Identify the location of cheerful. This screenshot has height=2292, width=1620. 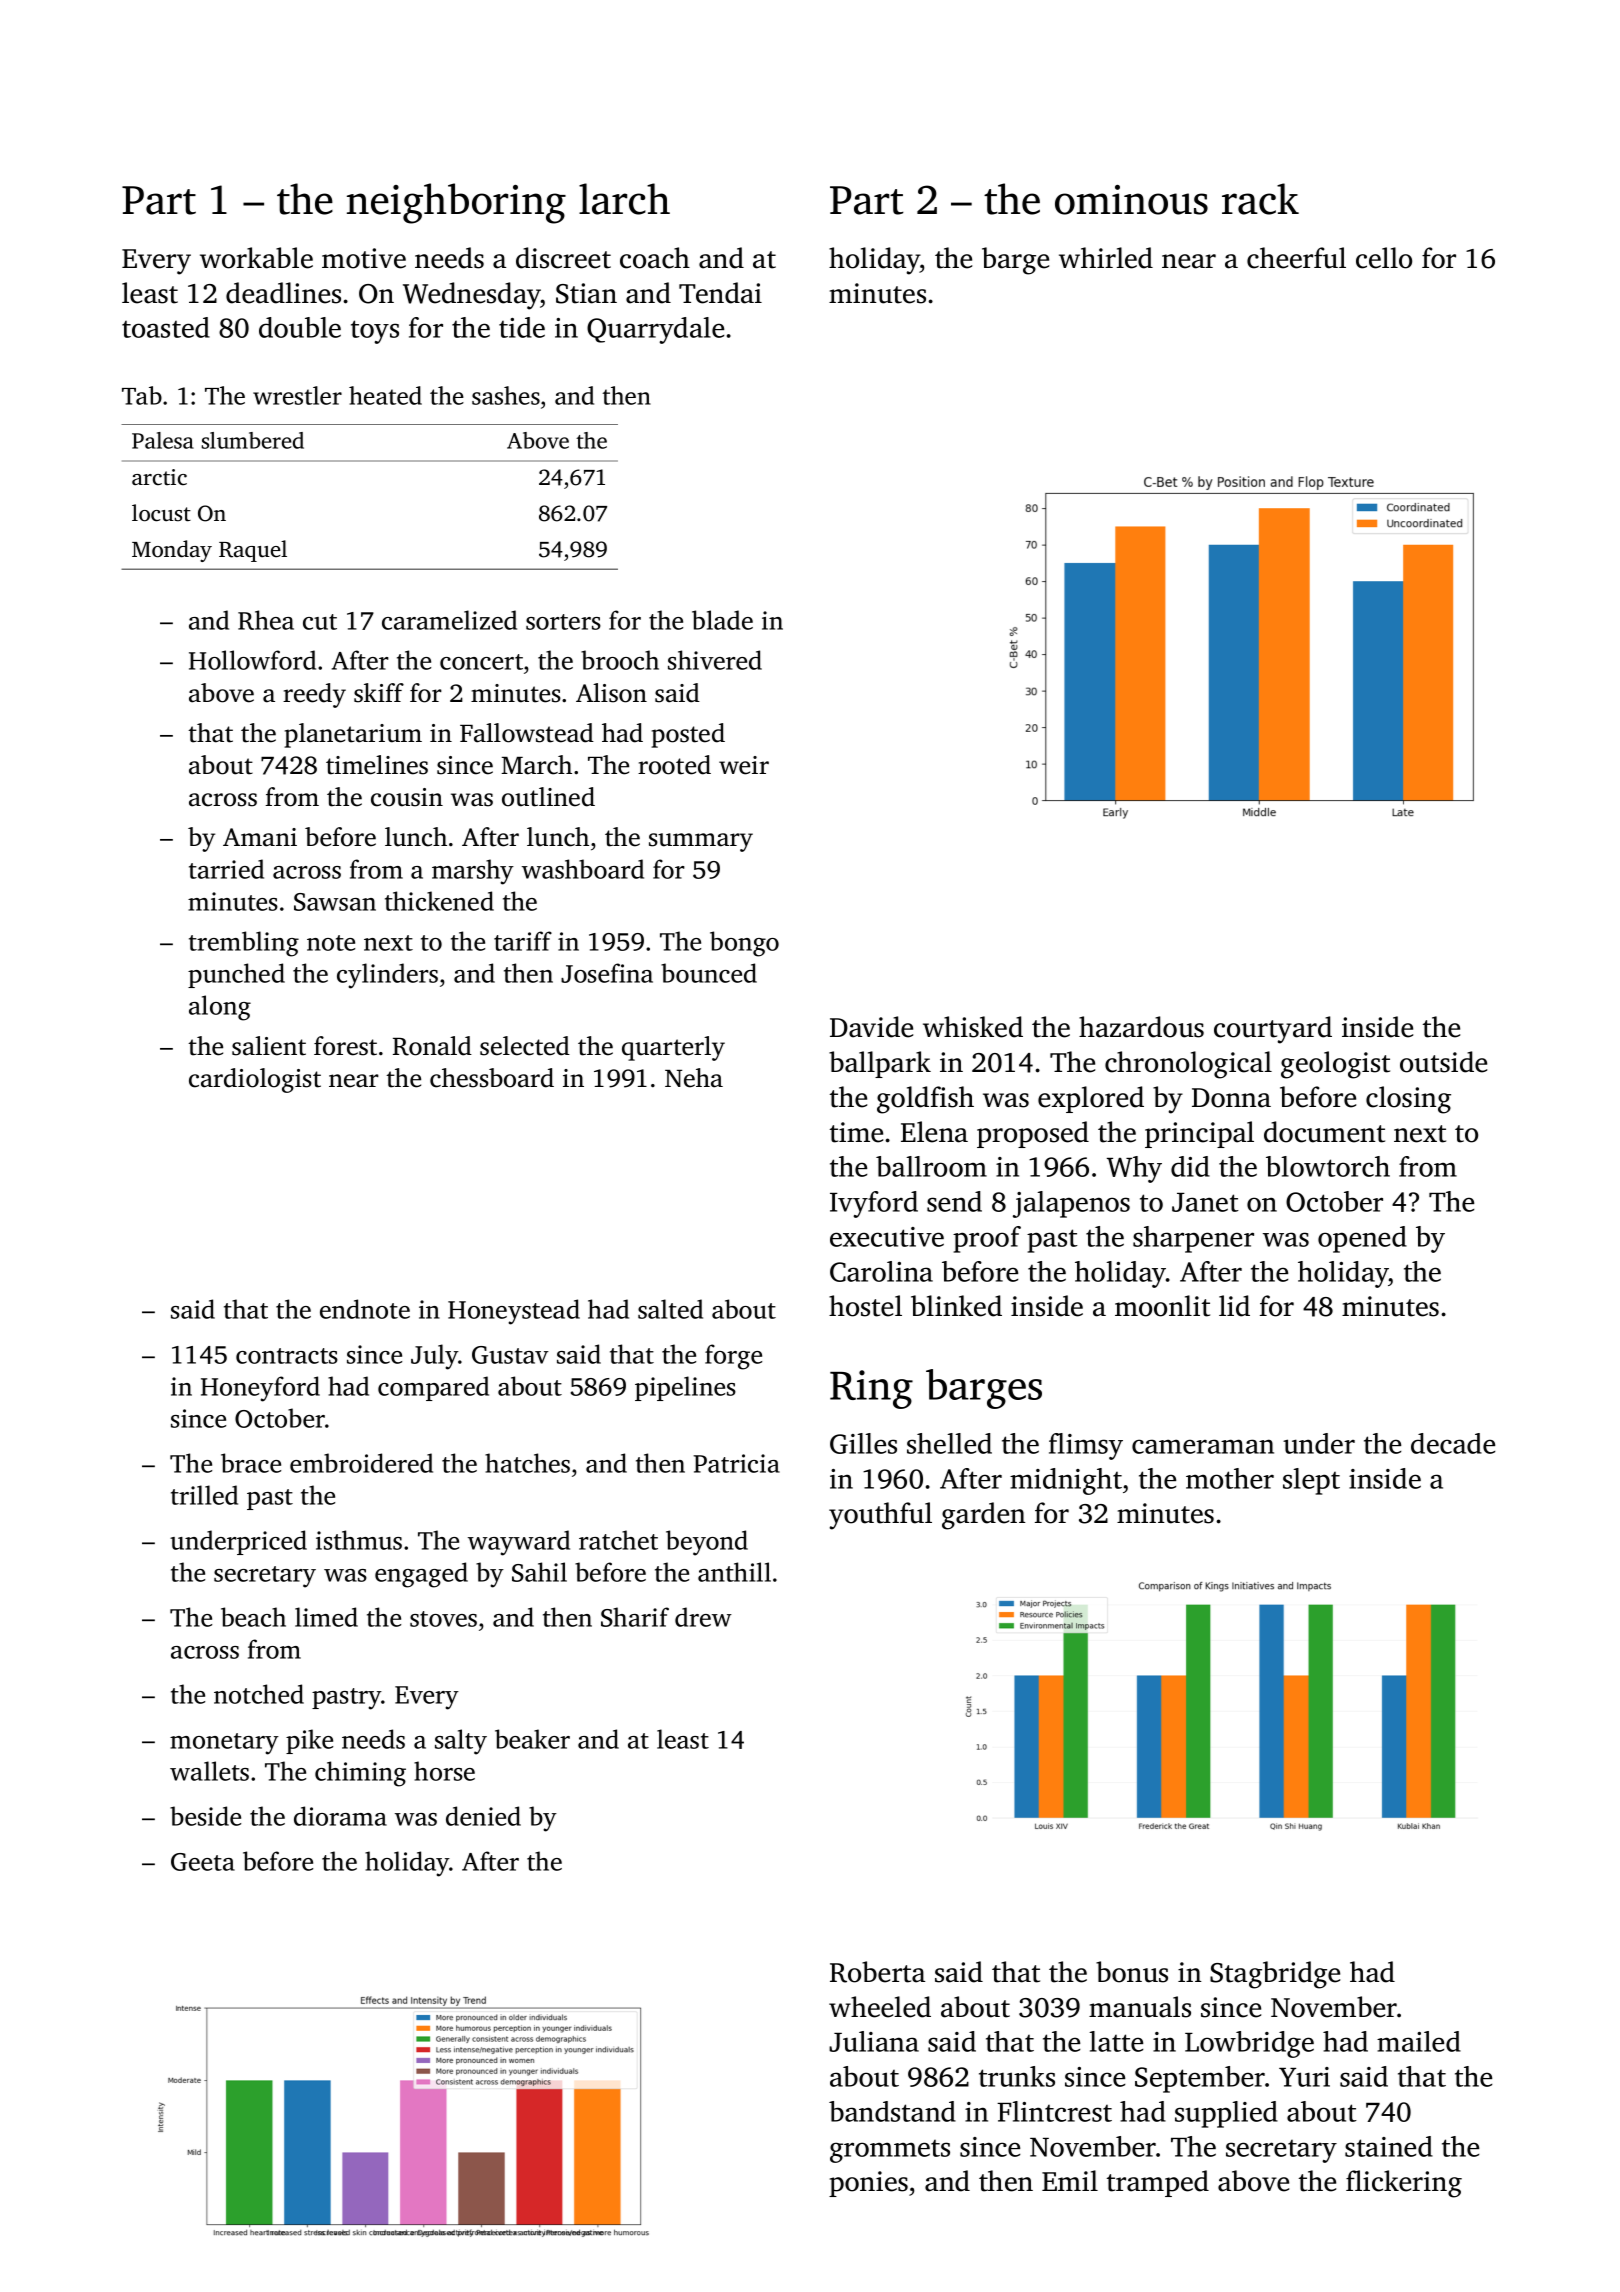
(1296, 258).
